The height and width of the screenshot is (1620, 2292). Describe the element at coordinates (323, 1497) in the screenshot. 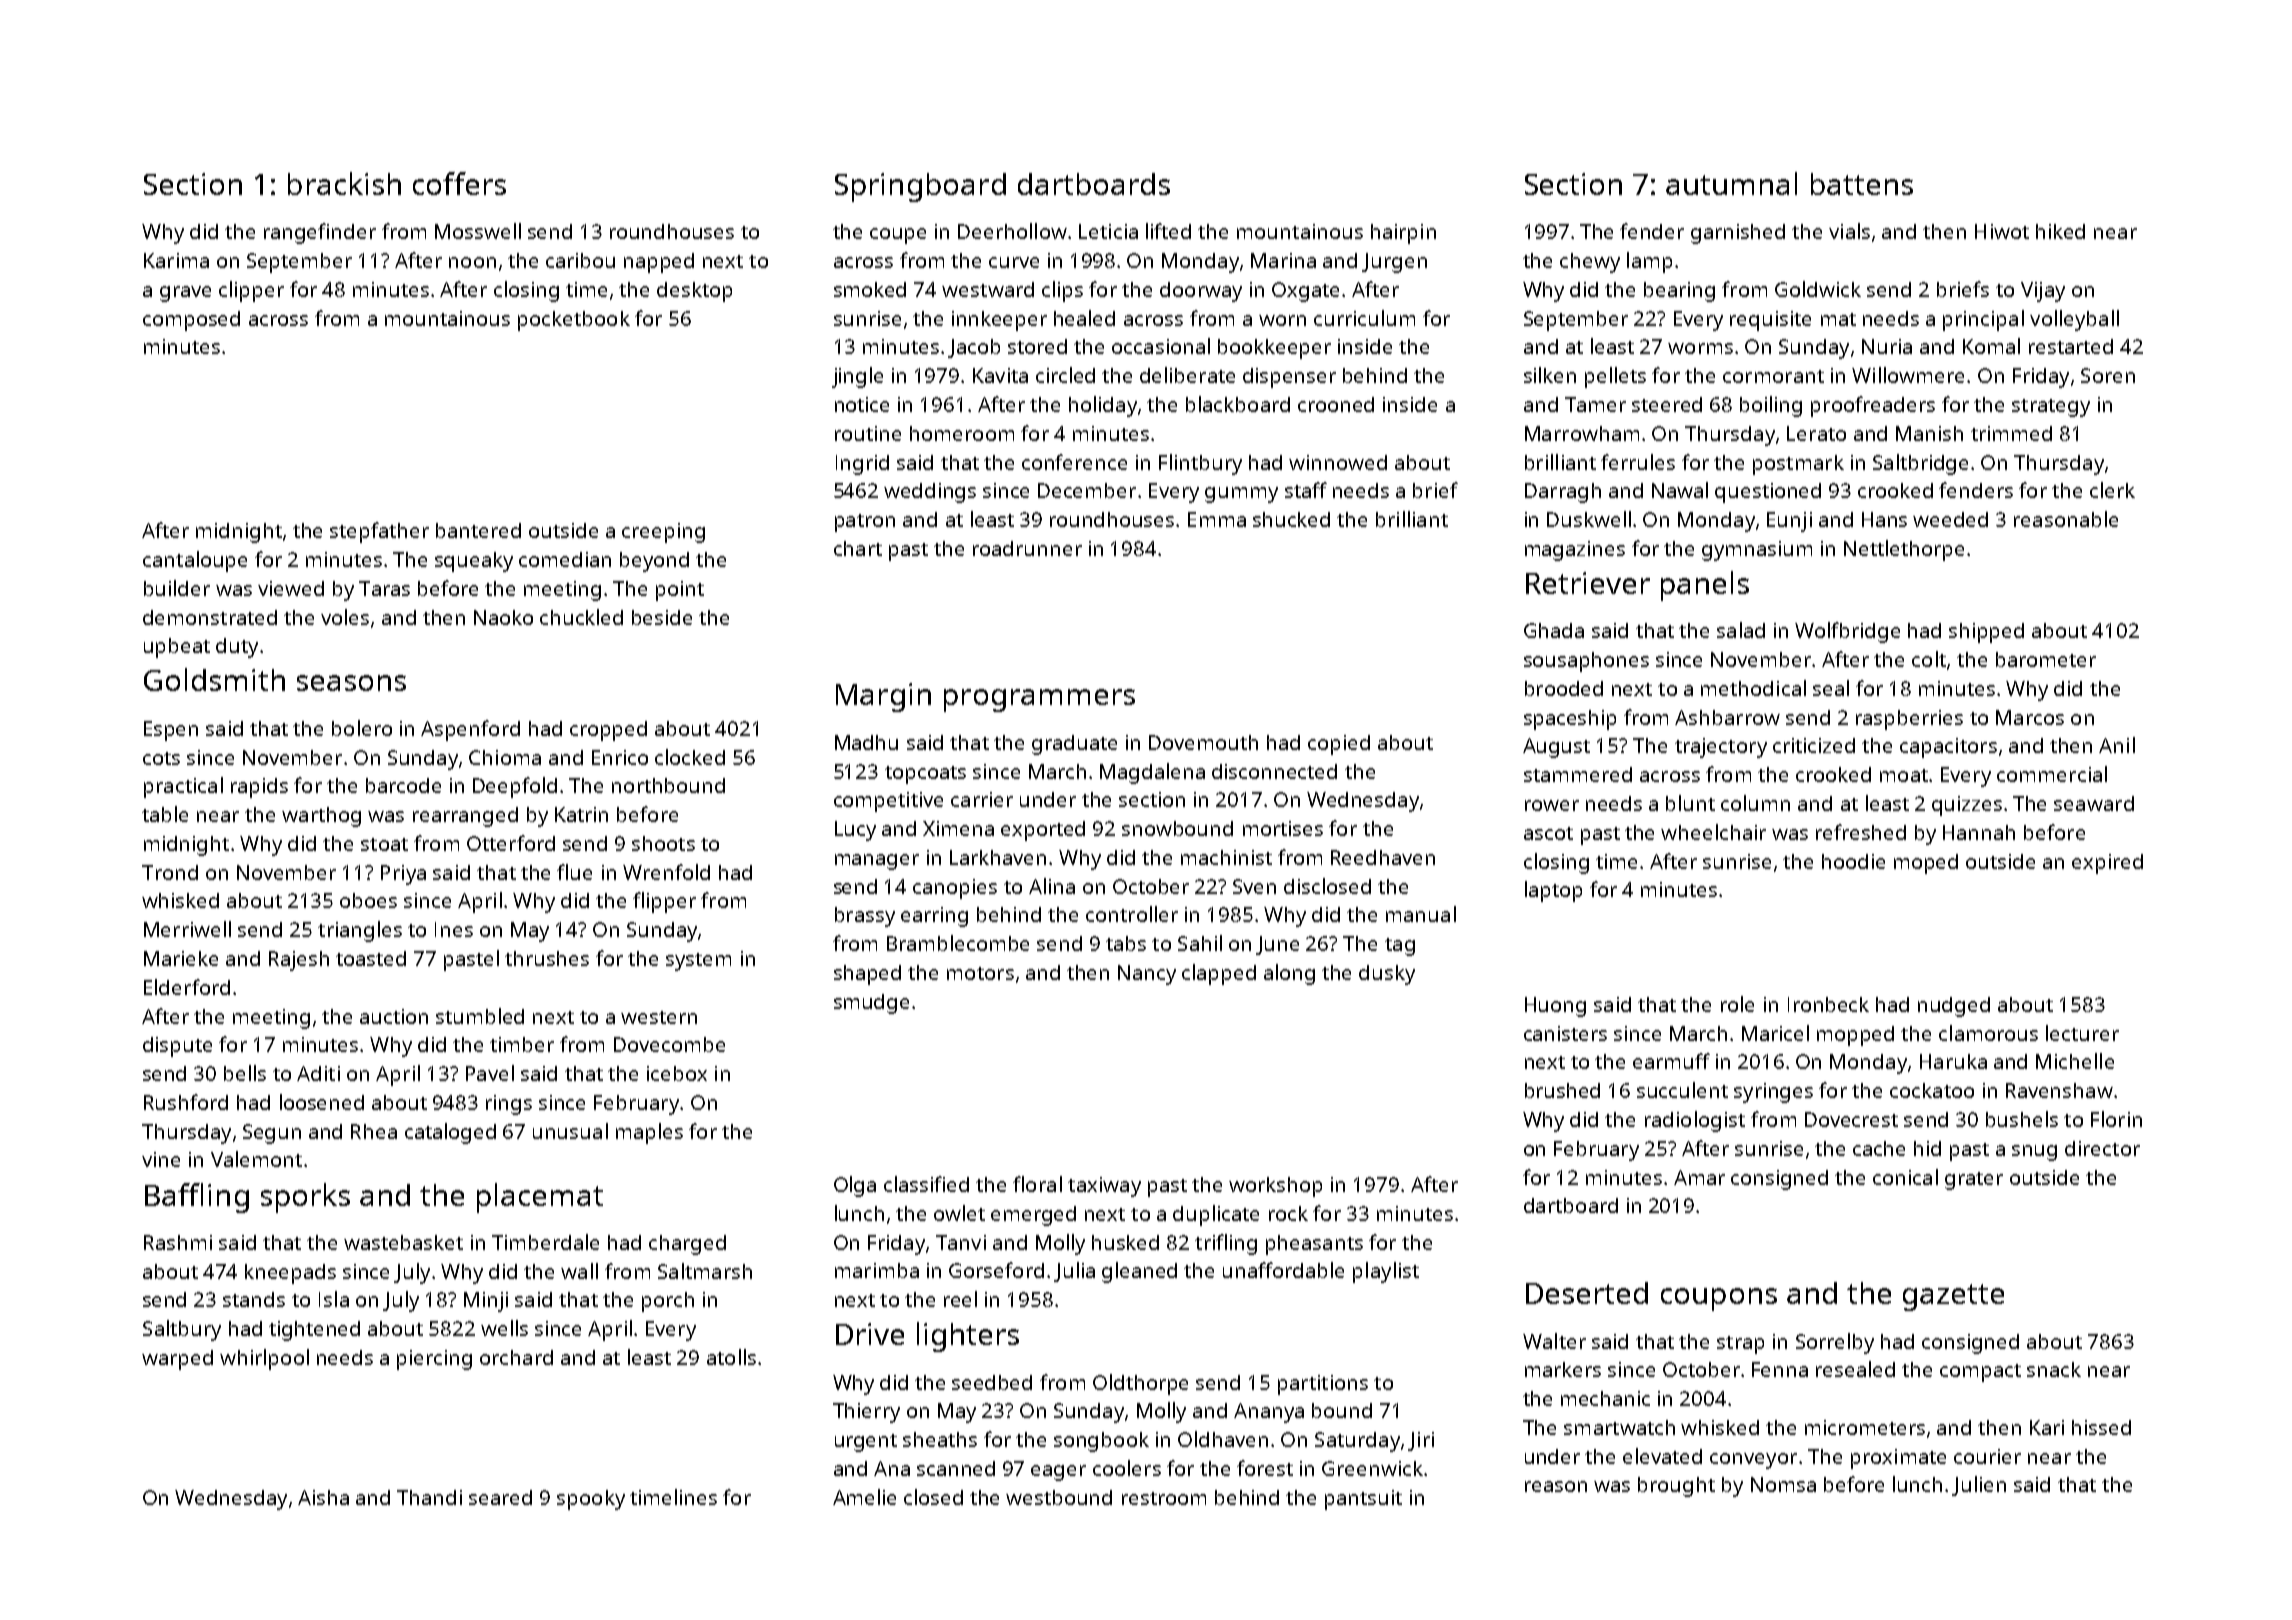

I see `Aisha` at that location.
